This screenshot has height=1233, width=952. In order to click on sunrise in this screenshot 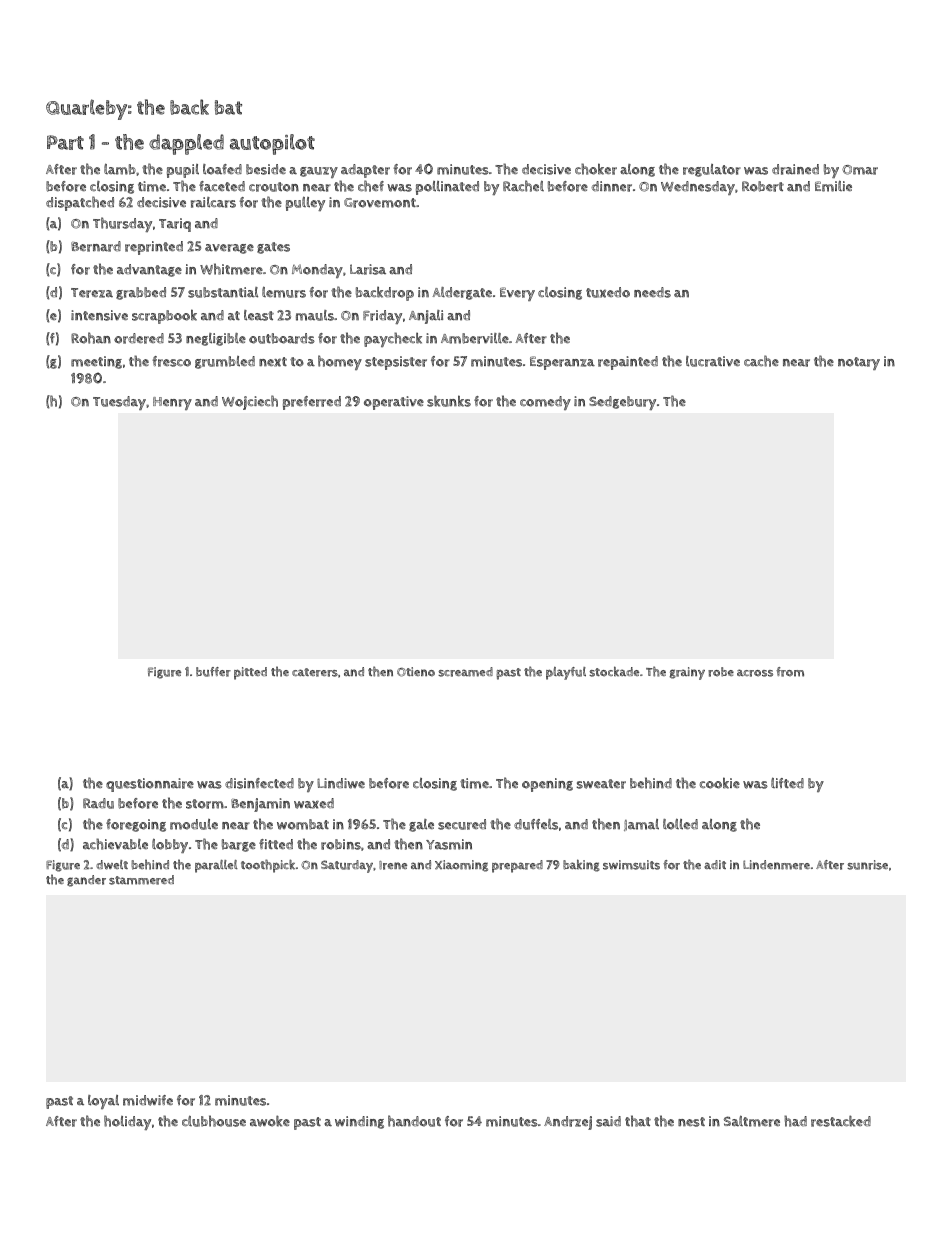, I will do `click(867, 865)`.
